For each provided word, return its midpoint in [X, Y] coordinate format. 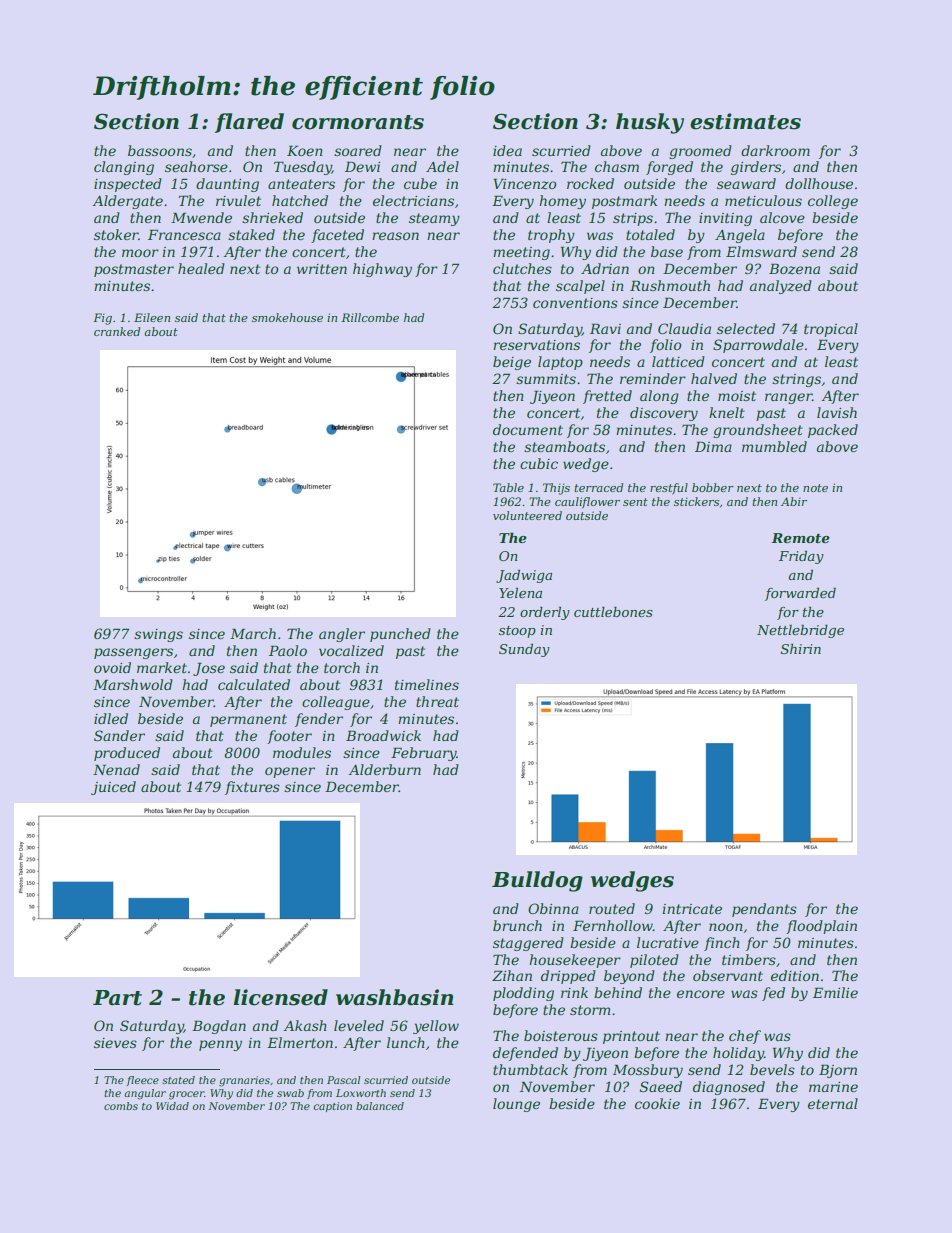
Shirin [801, 649]
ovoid [112, 667]
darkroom [775, 150]
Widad [172, 1106]
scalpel [580, 287]
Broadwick [383, 735]
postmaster [134, 270]
